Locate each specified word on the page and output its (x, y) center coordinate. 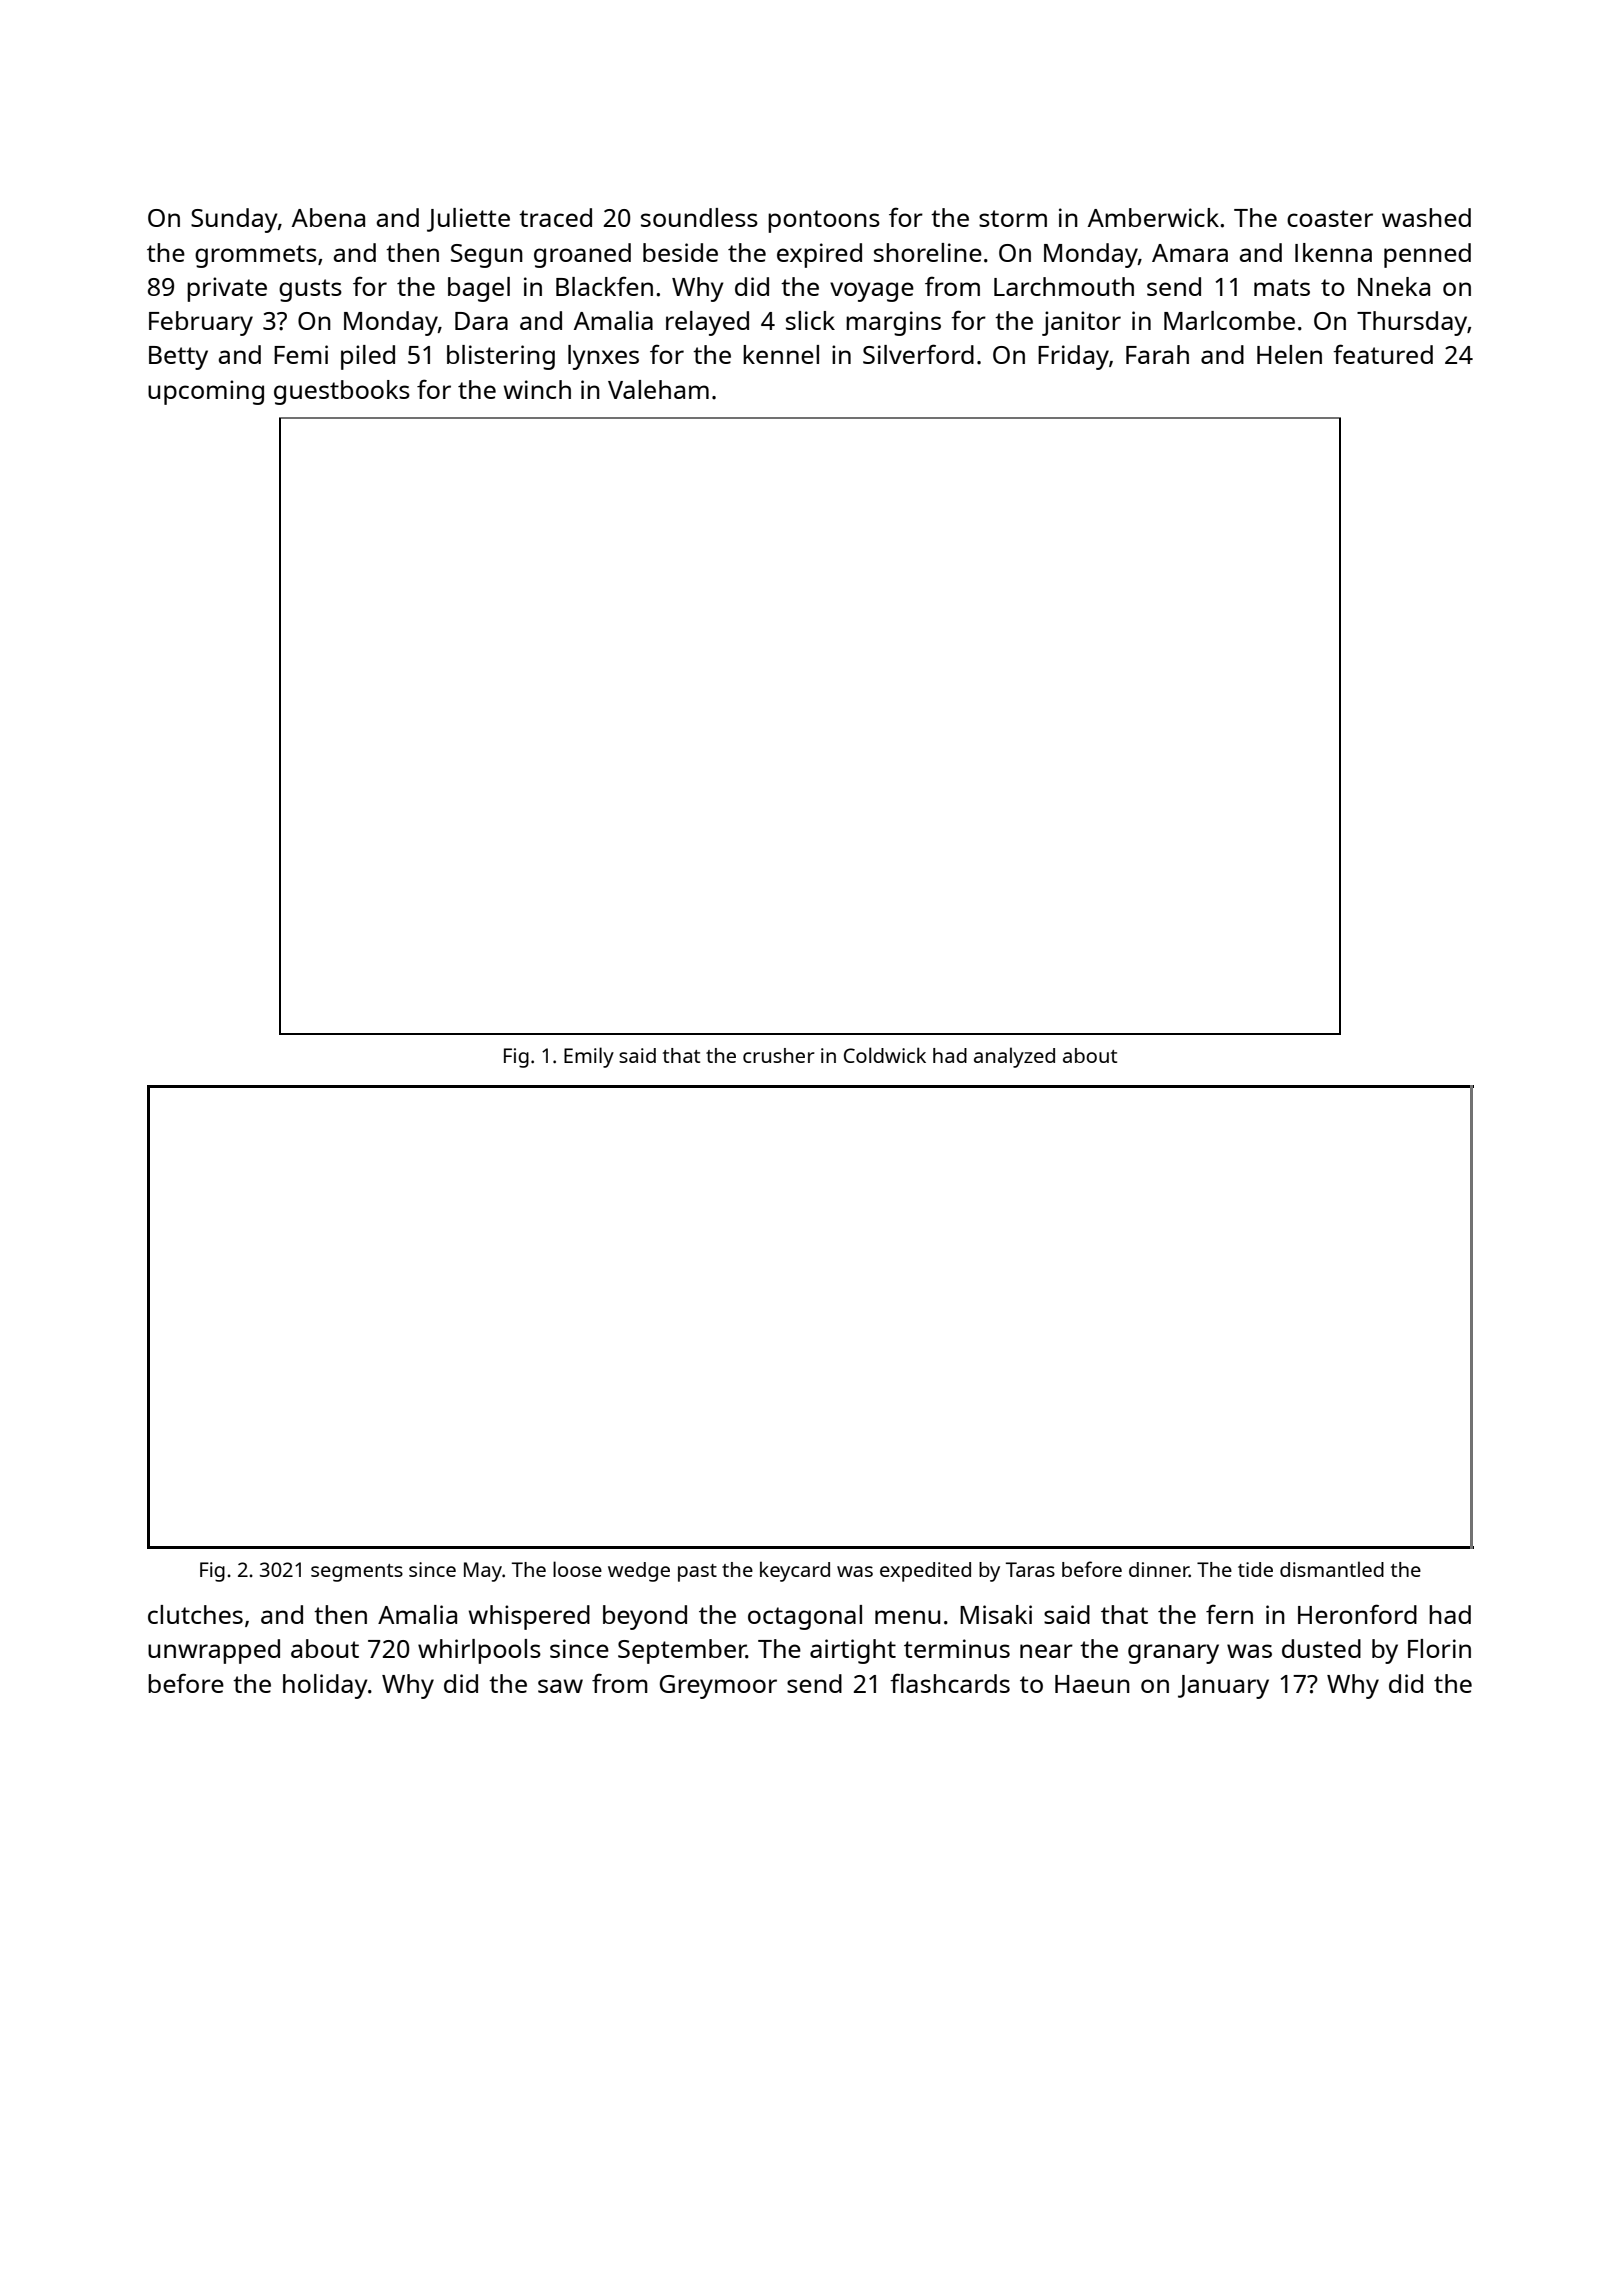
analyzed (1014, 1057)
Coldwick (885, 1055)
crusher (779, 1055)
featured (1383, 354)
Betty (178, 358)
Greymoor (718, 1687)
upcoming (206, 392)
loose (577, 1569)
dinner (1159, 1569)
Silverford (918, 354)
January (1223, 1687)
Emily (589, 1057)
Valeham (658, 389)
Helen (1289, 354)
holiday (325, 1686)
